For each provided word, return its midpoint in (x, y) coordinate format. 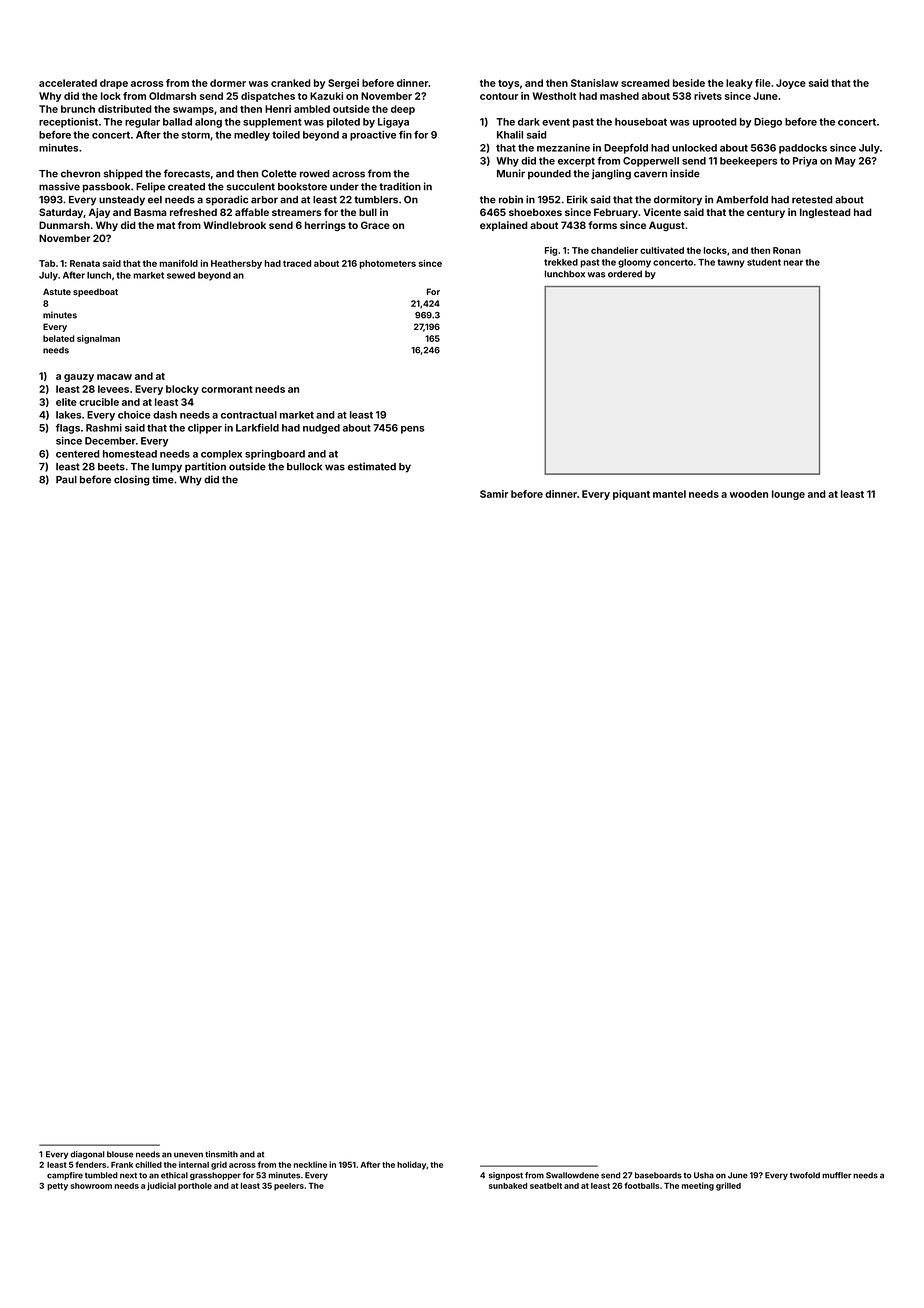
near (793, 263)
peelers (289, 1187)
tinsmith (221, 1154)
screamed (645, 83)
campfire (65, 1176)
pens (412, 430)
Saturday (61, 213)
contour (499, 96)
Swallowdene (572, 1175)
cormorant (227, 389)
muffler (836, 1175)
